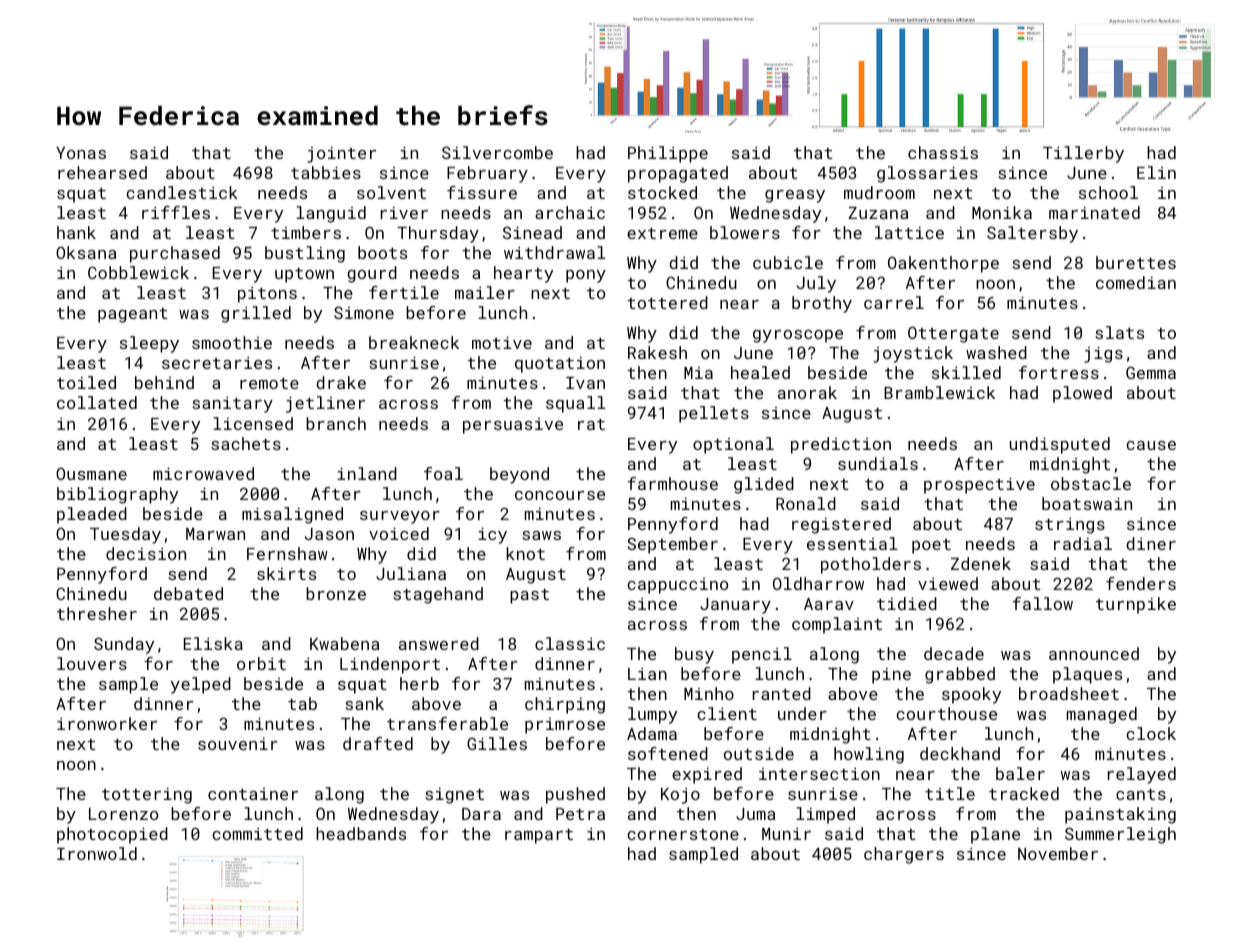 The image size is (1233, 952). I want to click on Ivan, so click(585, 383).
